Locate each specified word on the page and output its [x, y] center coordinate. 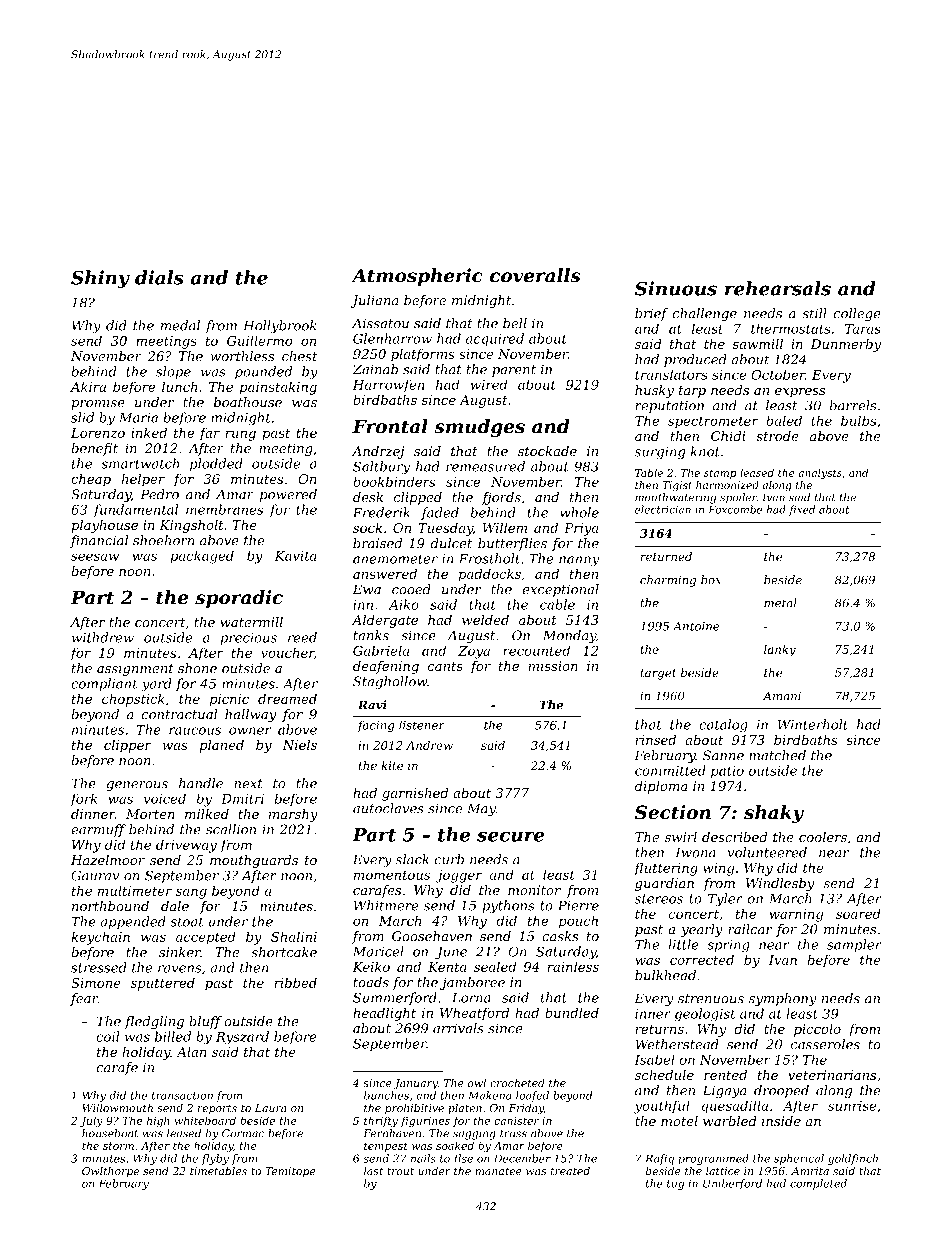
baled [784, 420]
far [209, 434]
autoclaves [388, 808]
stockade [547, 451]
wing [718, 869]
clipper [128, 746]
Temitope [290, 1172]
